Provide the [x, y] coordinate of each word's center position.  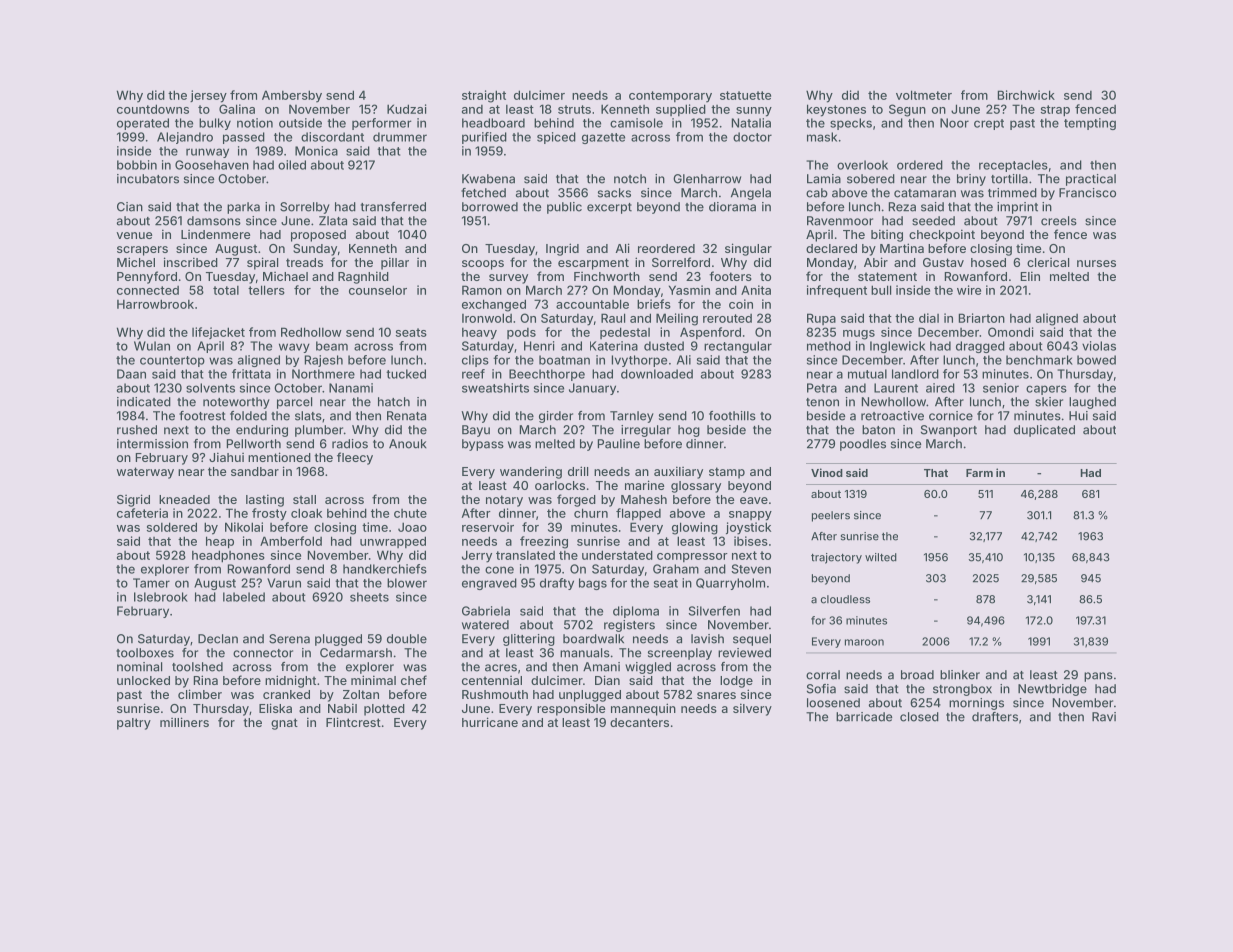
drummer [400, 137]
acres [501, 668]
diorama [732, 207]
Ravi [1104, 717]
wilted [881, 557]
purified [484, 138]
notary [504, 501]
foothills [732, 416]
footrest [202, 416]
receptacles [1013, 166]
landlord [915, 374]
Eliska [275, 708]
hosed [988, 262]
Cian [130, 207]
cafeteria [142, 513]
